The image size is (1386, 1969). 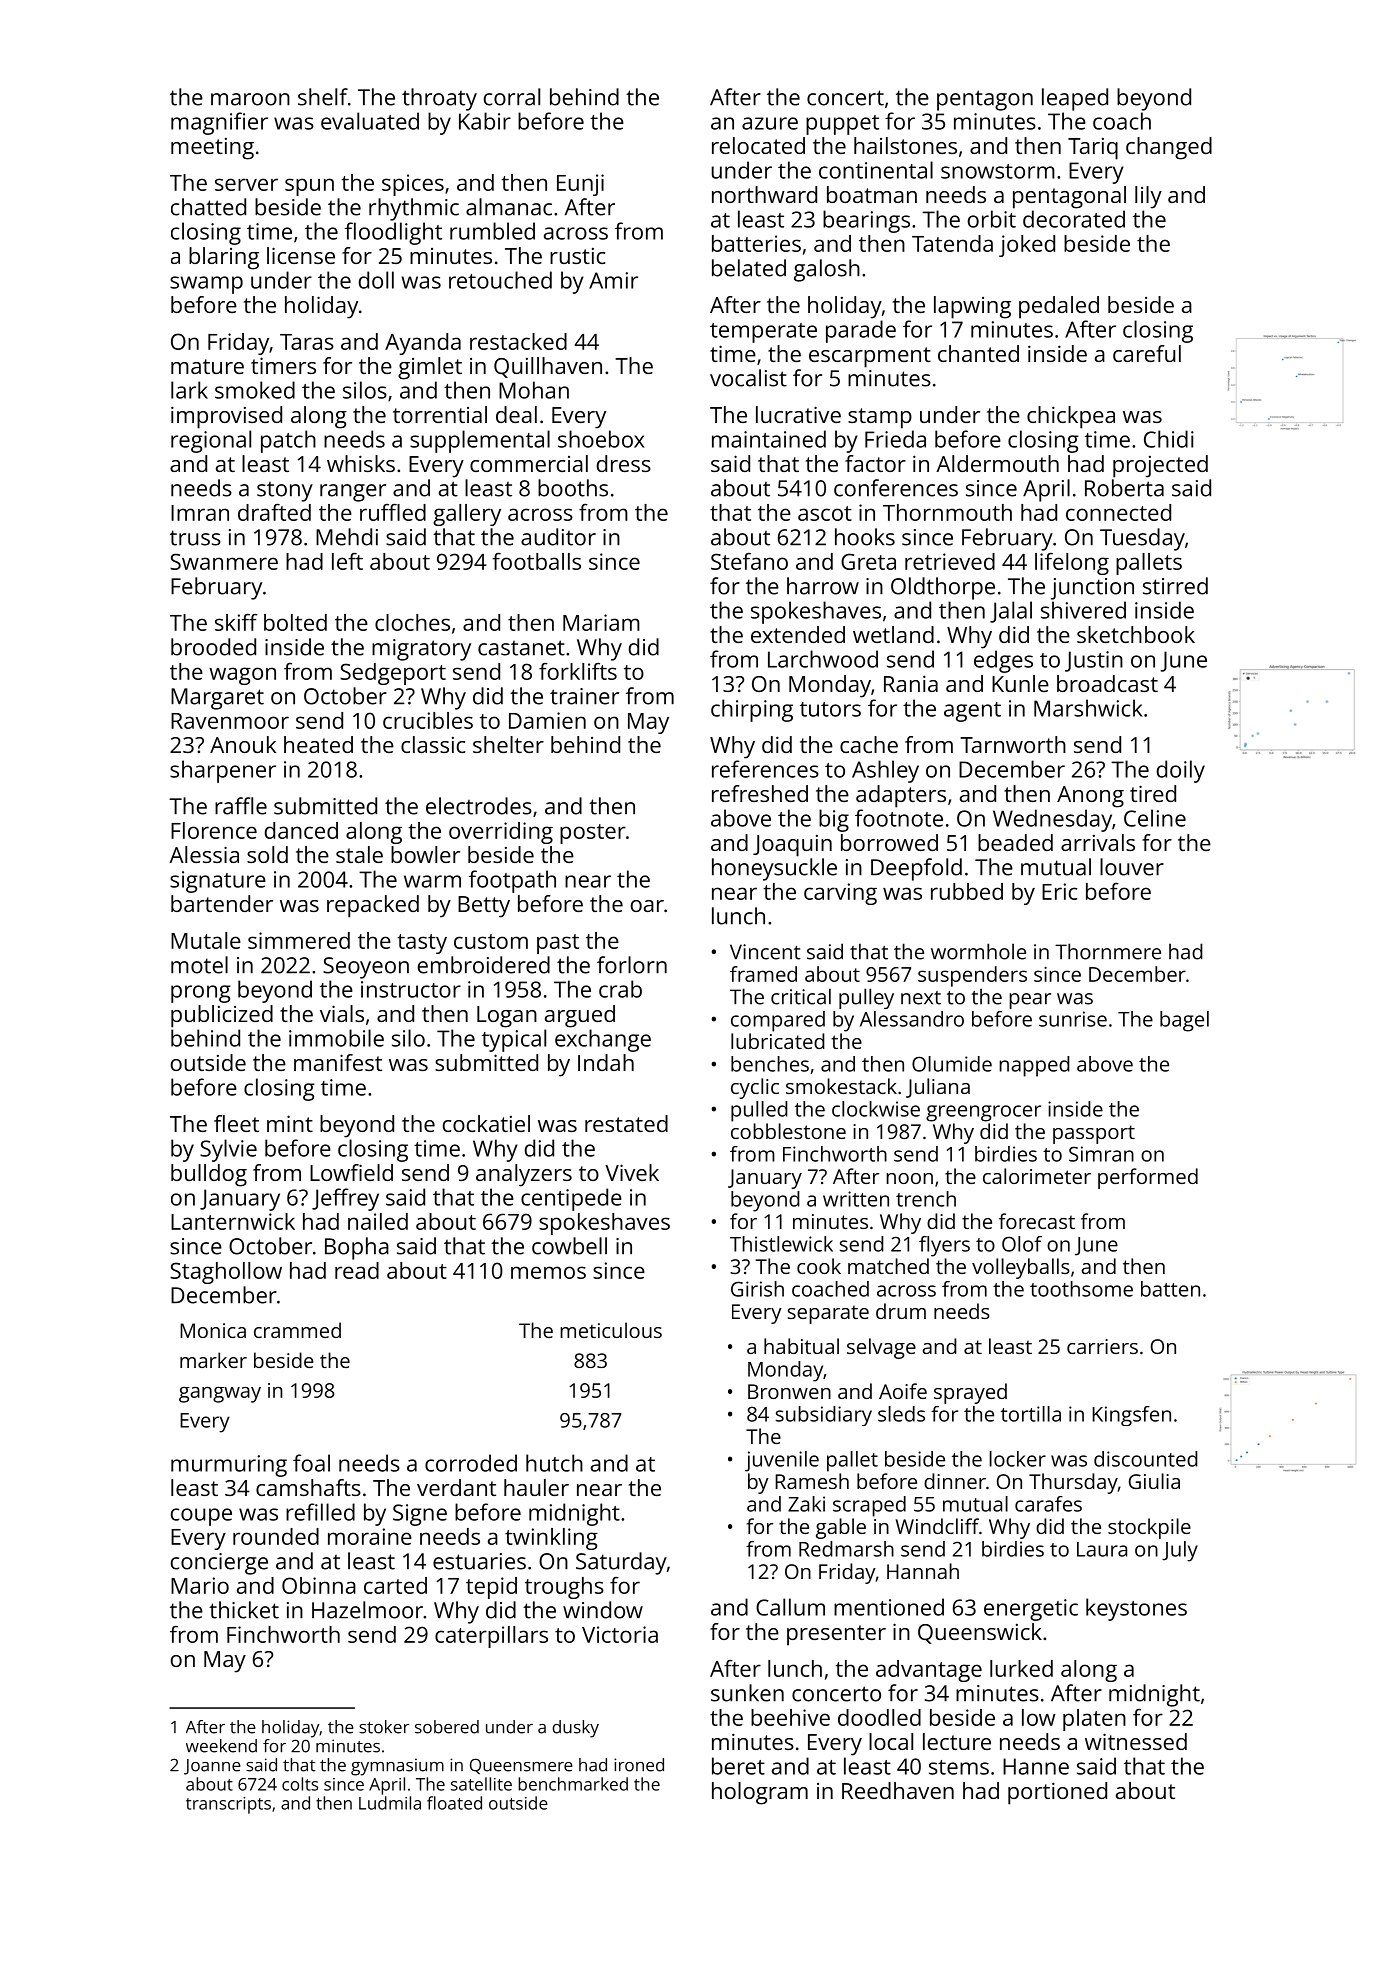 I want to click on lily, so click(x=1148, y=197).
